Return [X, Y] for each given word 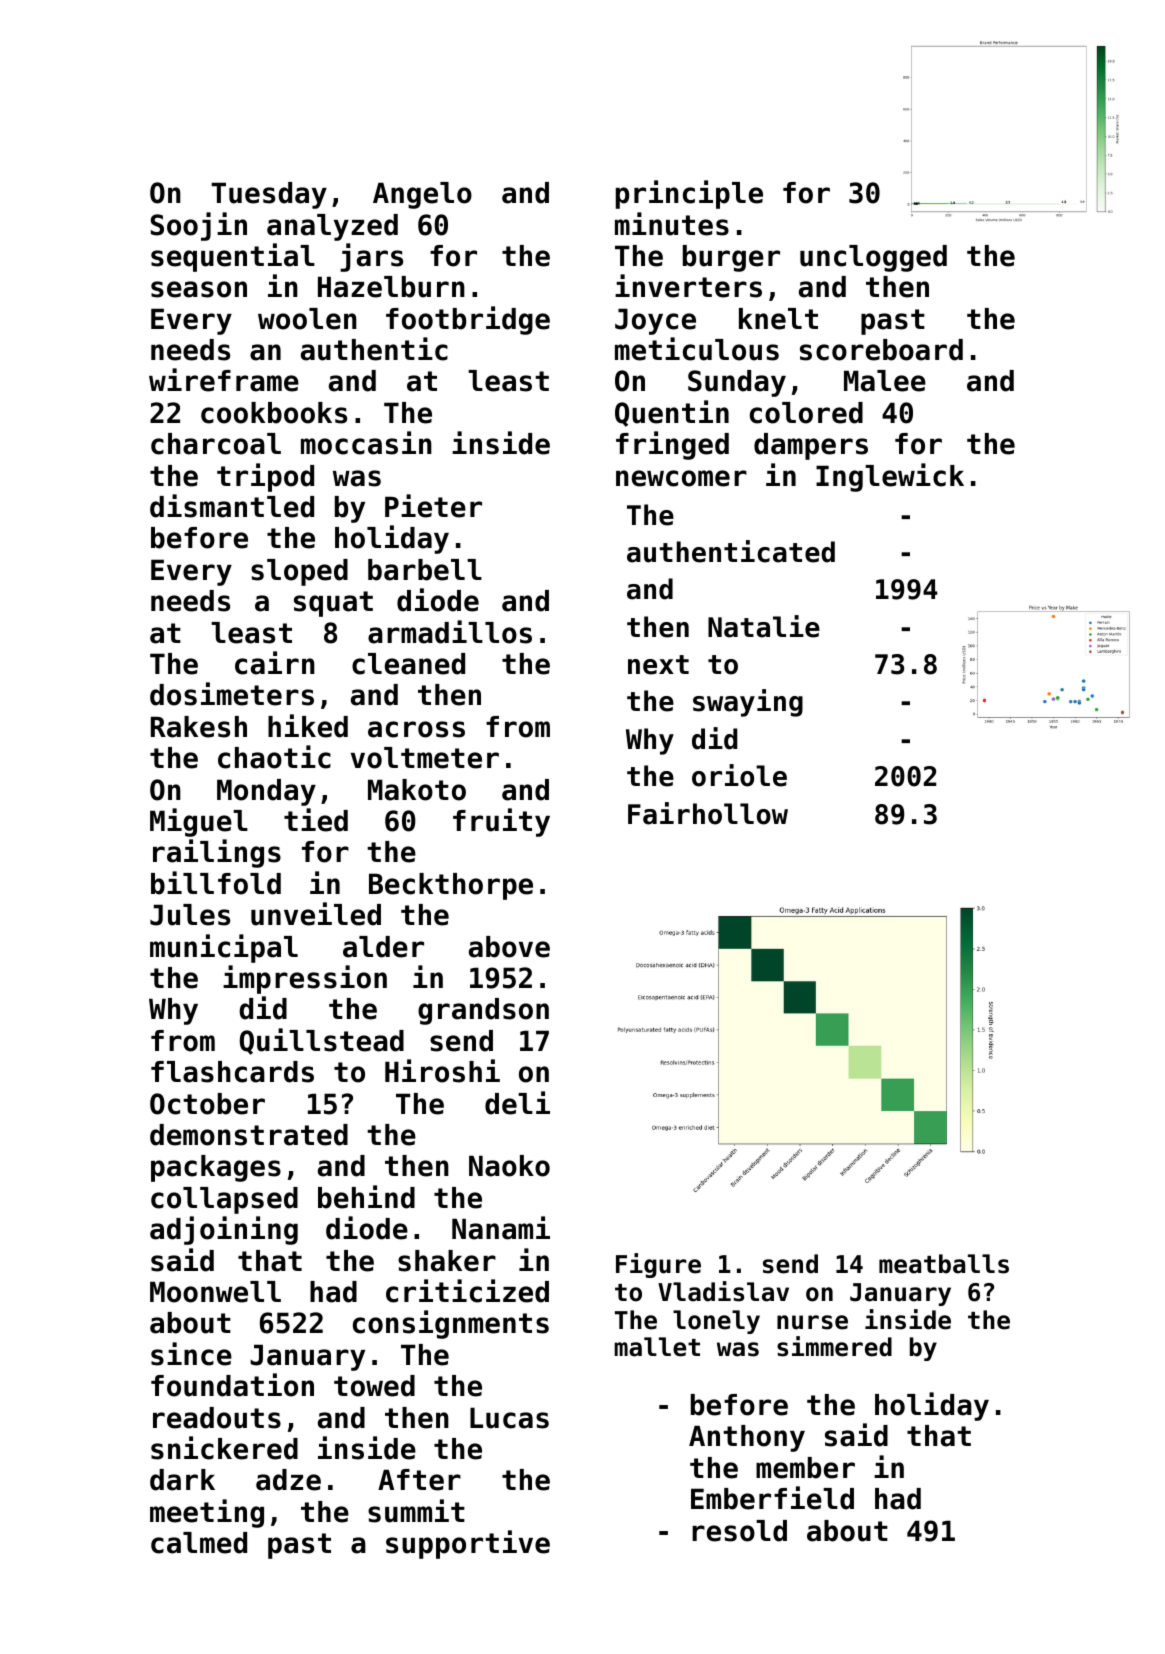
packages [216, 1168]
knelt [778, 319]
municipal [224, 948]
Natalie [764, 626]
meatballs [944, 1264]
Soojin [199, 226]
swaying [748, 703]
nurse [812, 1322]
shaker [447, 1261]
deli [517, 1103]
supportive [468, 1544]
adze [288, 1480]
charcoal [216, 444]
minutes [672, 224]
